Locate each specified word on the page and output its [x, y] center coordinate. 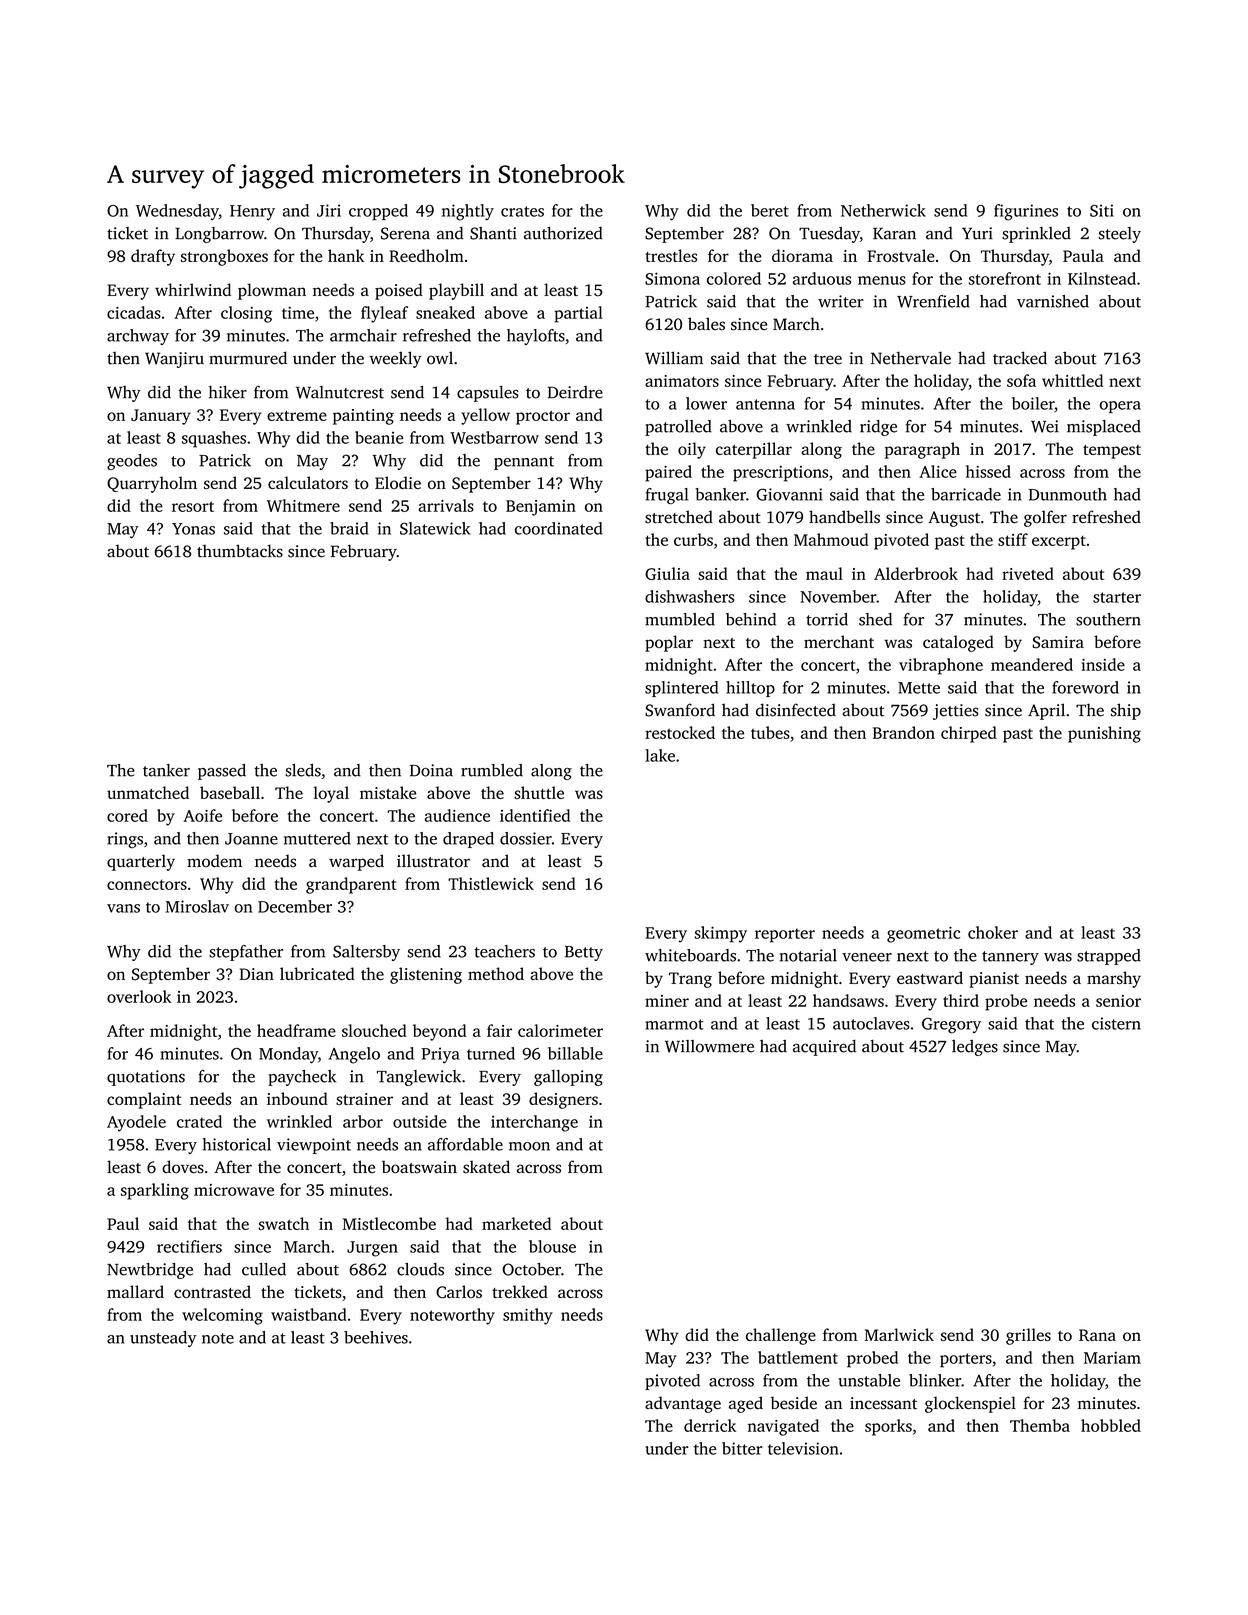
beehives [376, 1337]
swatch [283, 1223]
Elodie [398, 482]
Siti [1102, 210]
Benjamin [541, 508]
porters [966, 1360]
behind [751, 619]
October [531, 1269]
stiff [1013, 539]
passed [222, 772]
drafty [153, 257]
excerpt [1059, 542]
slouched [374, 1030]
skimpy [721, 934]
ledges [975, 1048]
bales [706, 324]
